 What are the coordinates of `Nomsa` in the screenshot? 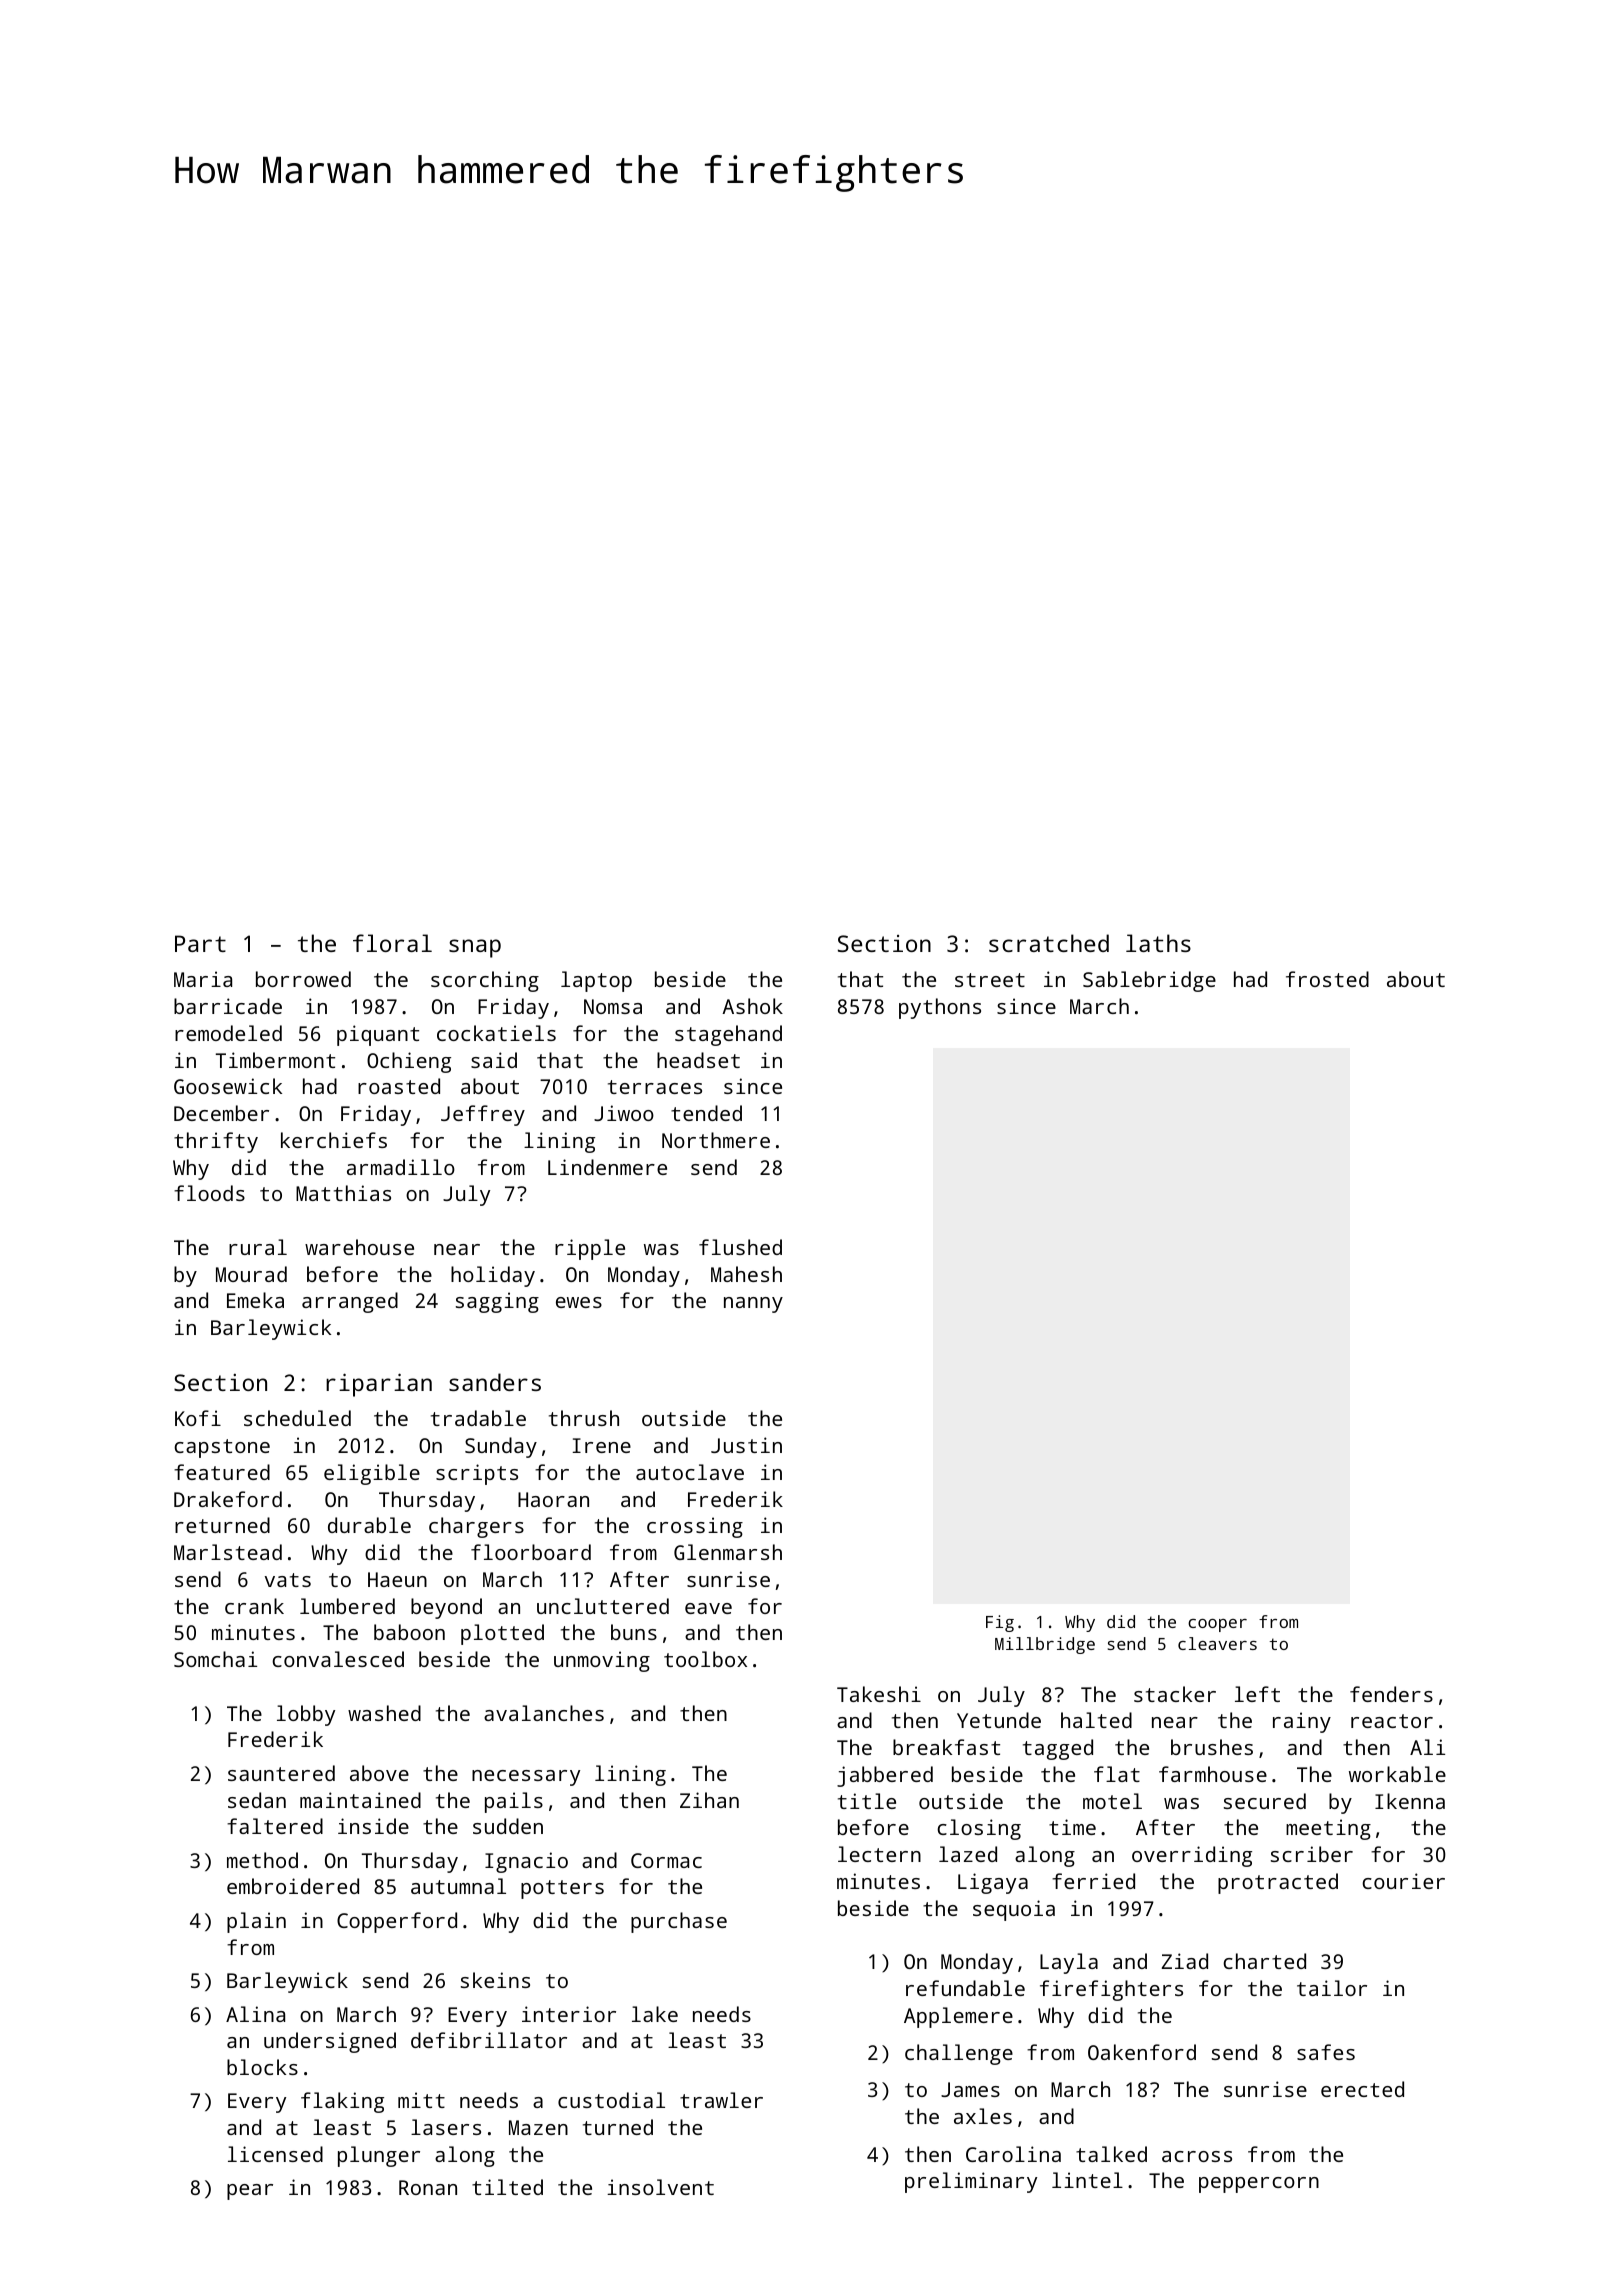 It's located at (613, 1006).
